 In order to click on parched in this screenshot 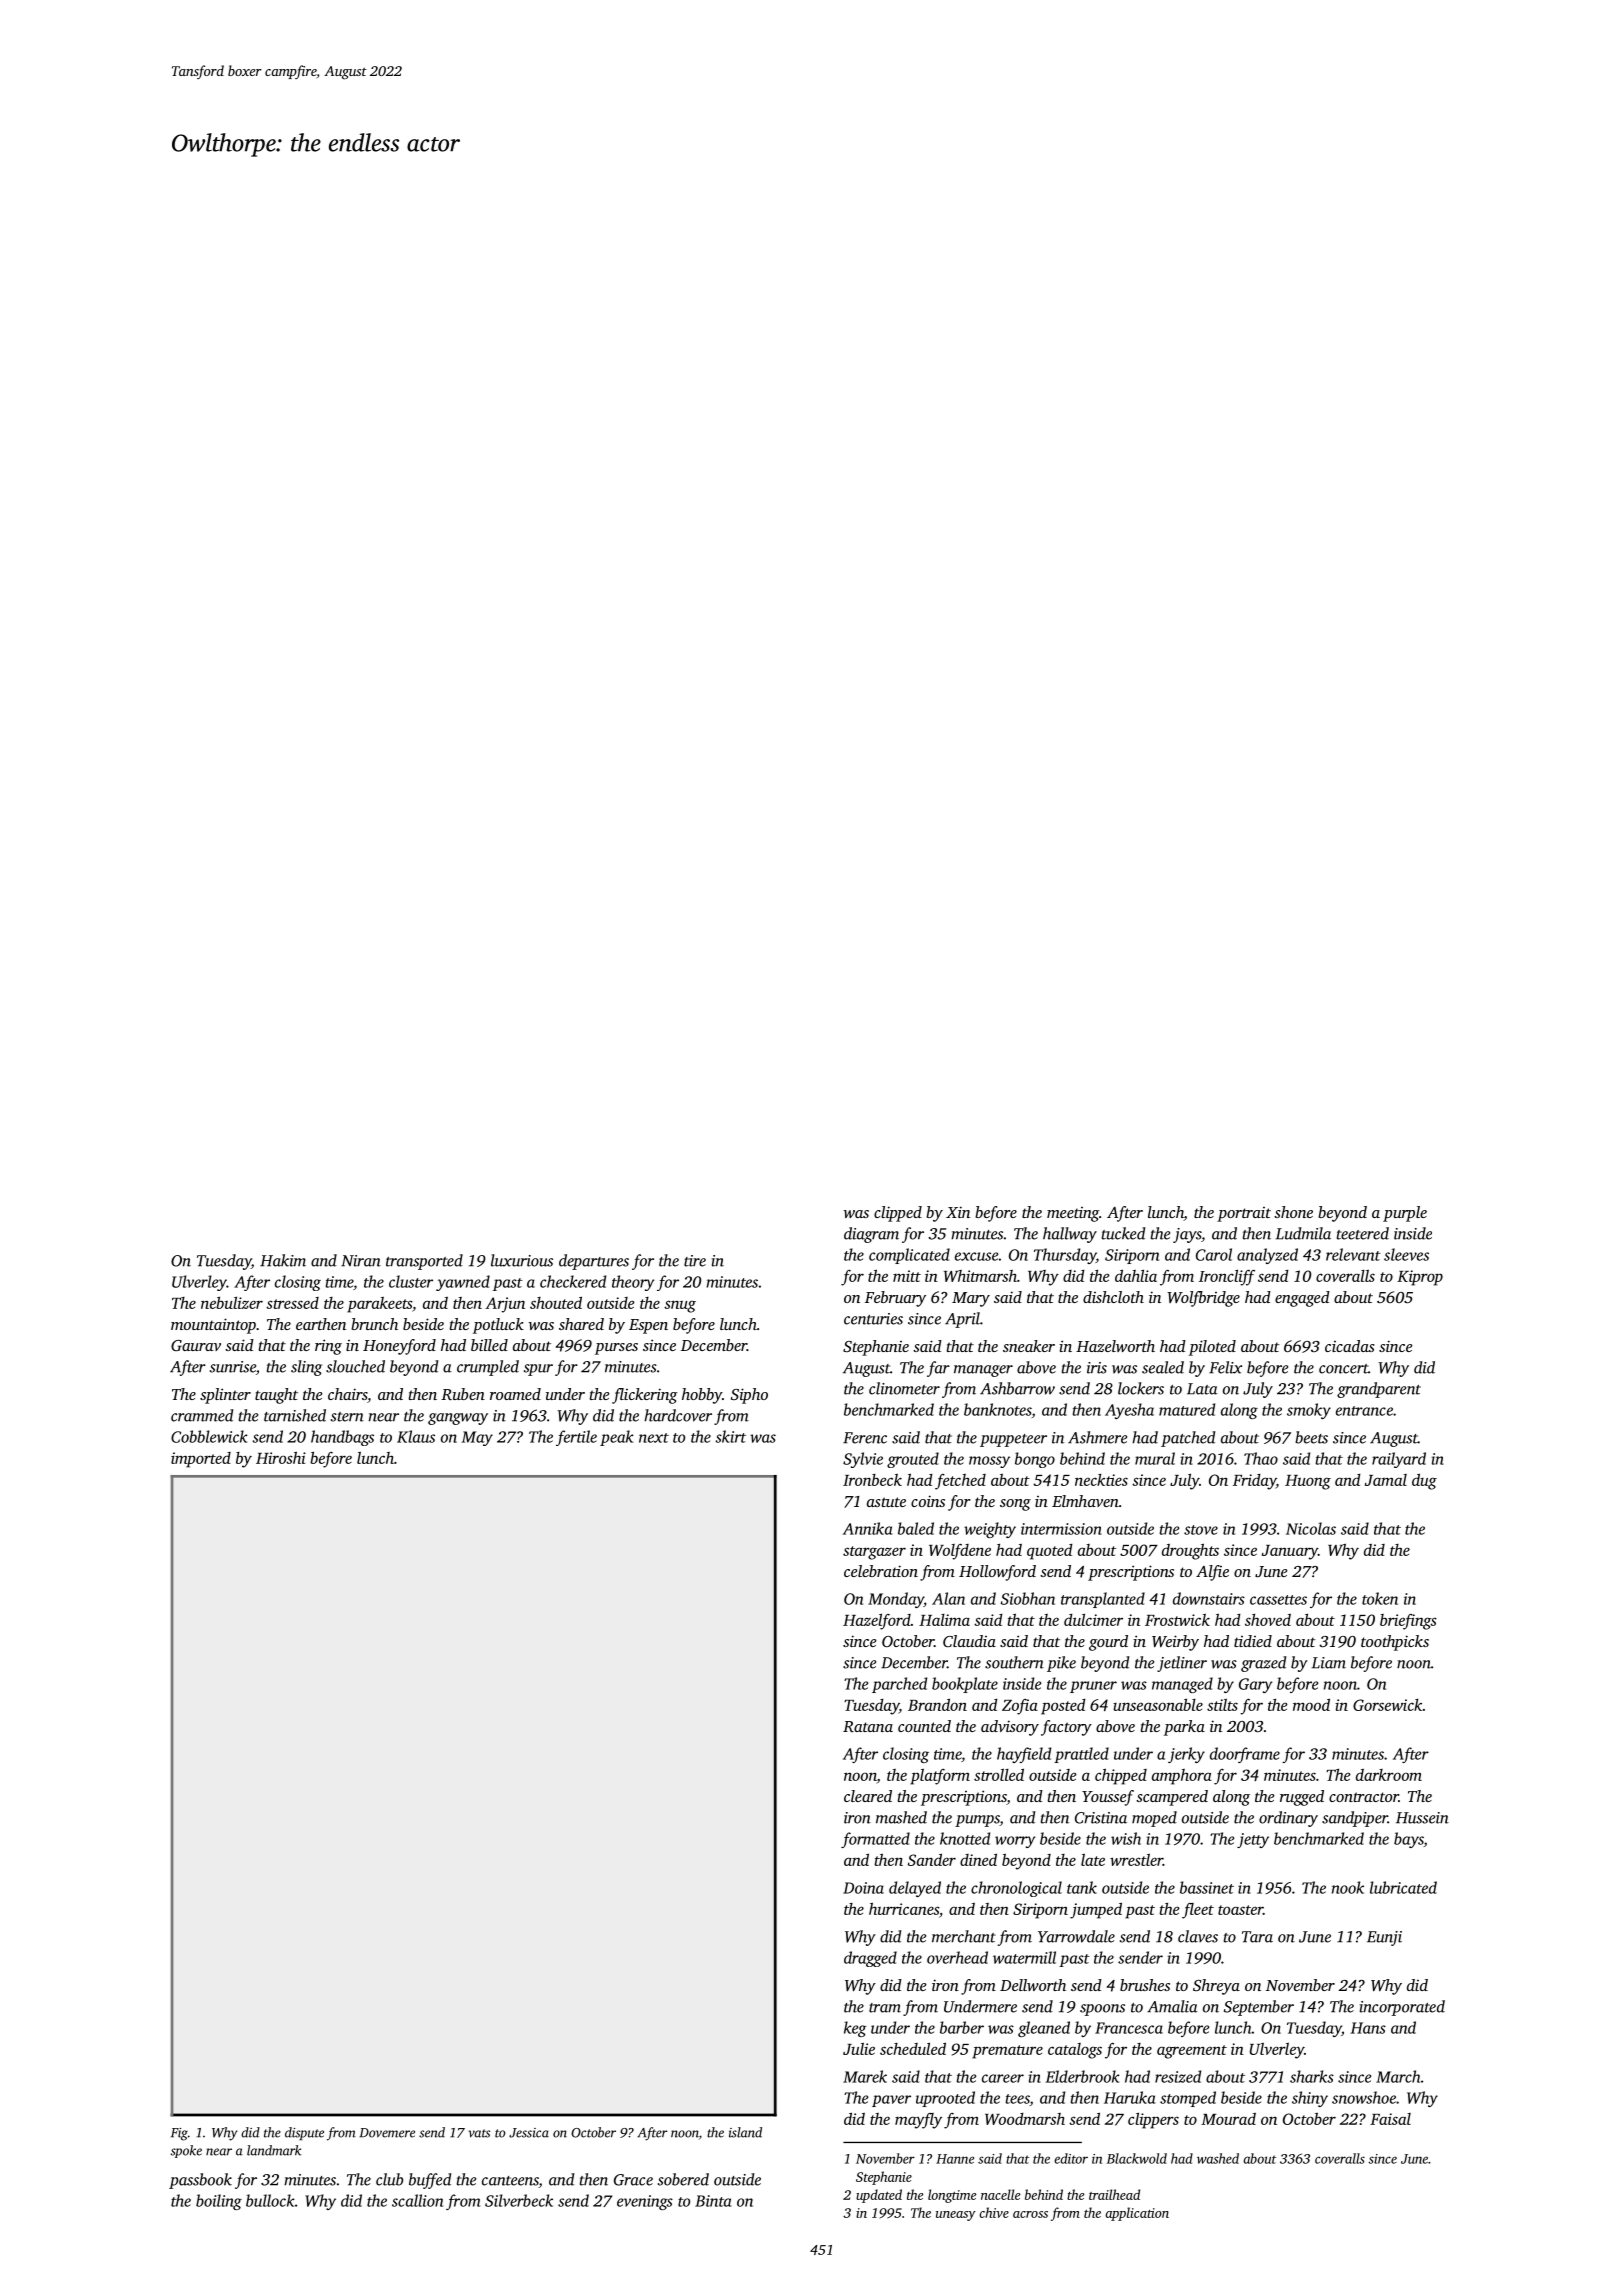, I will do `click(899, 1685)`.
